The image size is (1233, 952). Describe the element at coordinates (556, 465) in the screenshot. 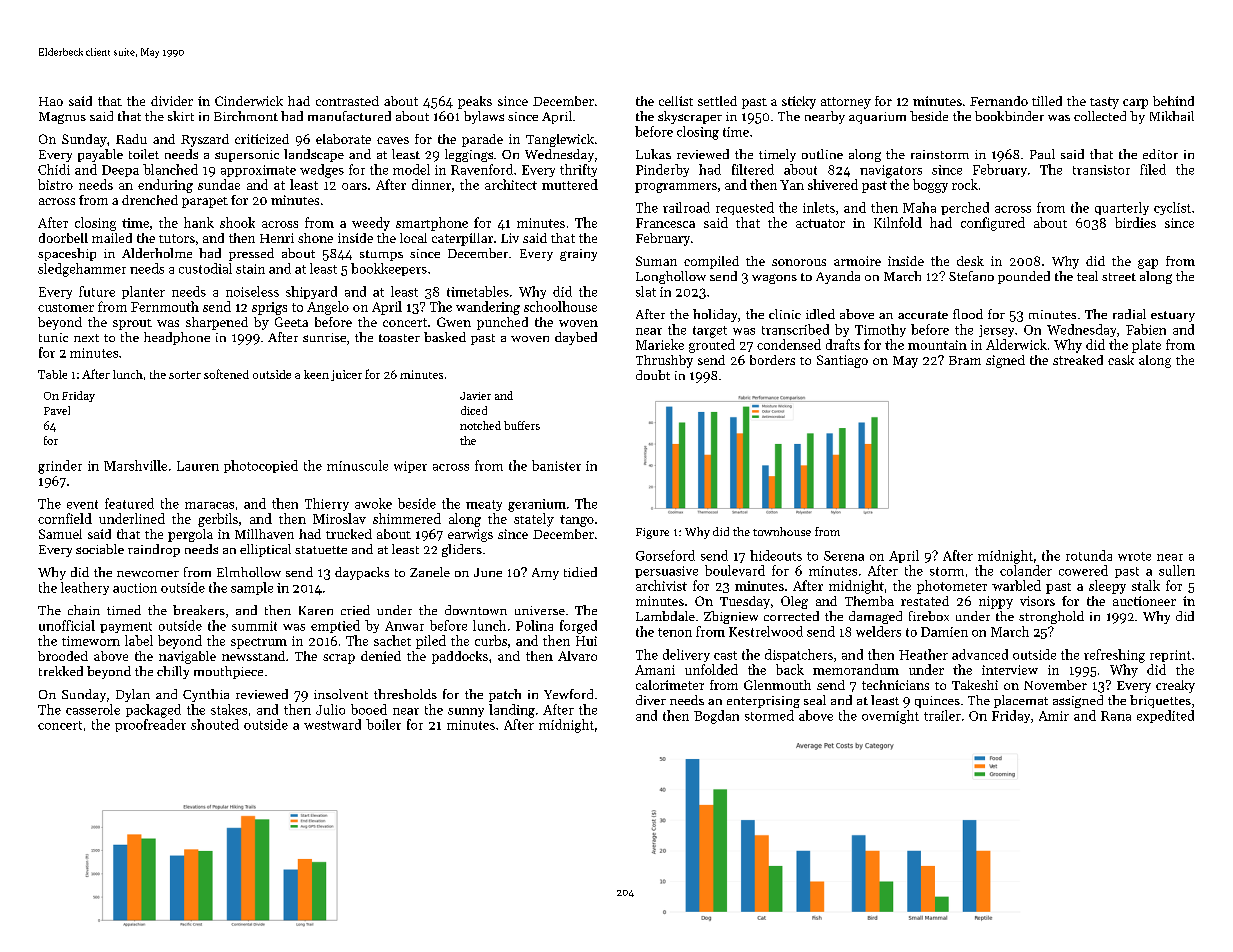

I see `banister` at that location.
